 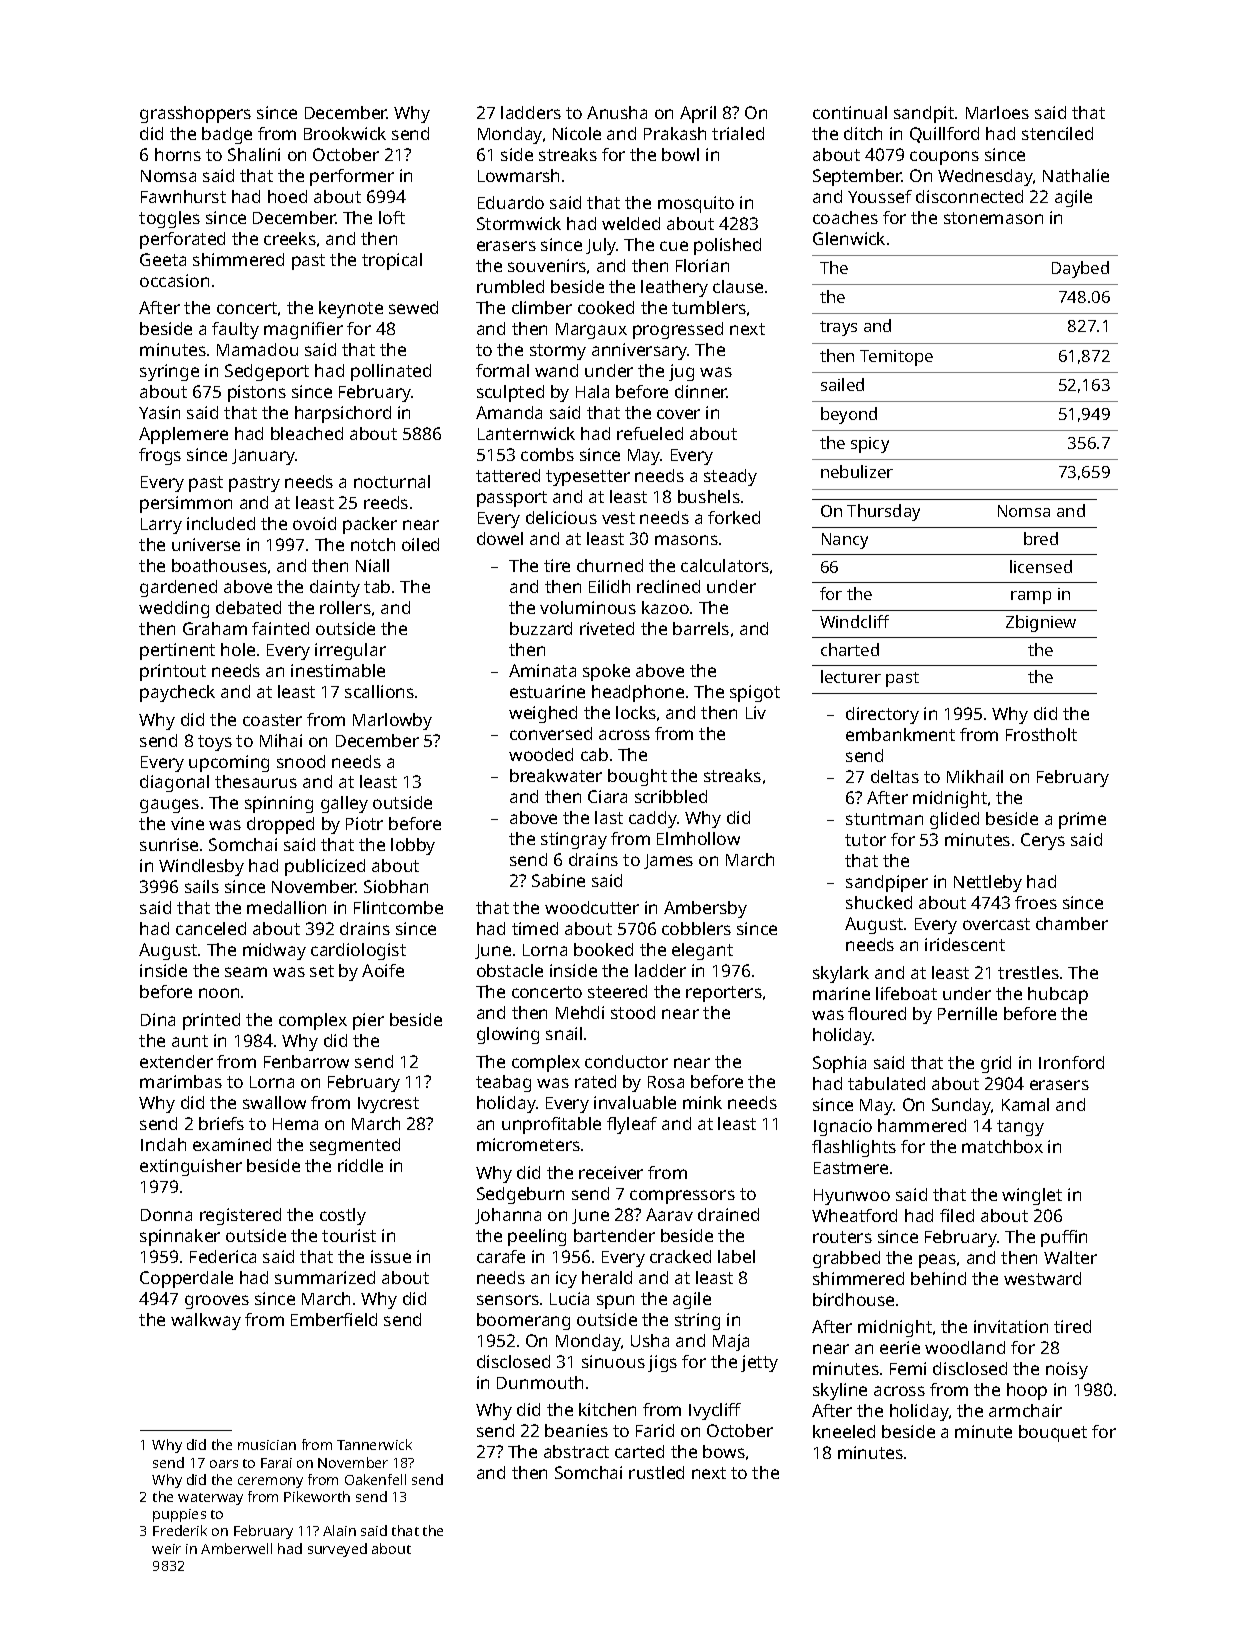 I want to click on Mehdi, so click(x=580, y=1012).
